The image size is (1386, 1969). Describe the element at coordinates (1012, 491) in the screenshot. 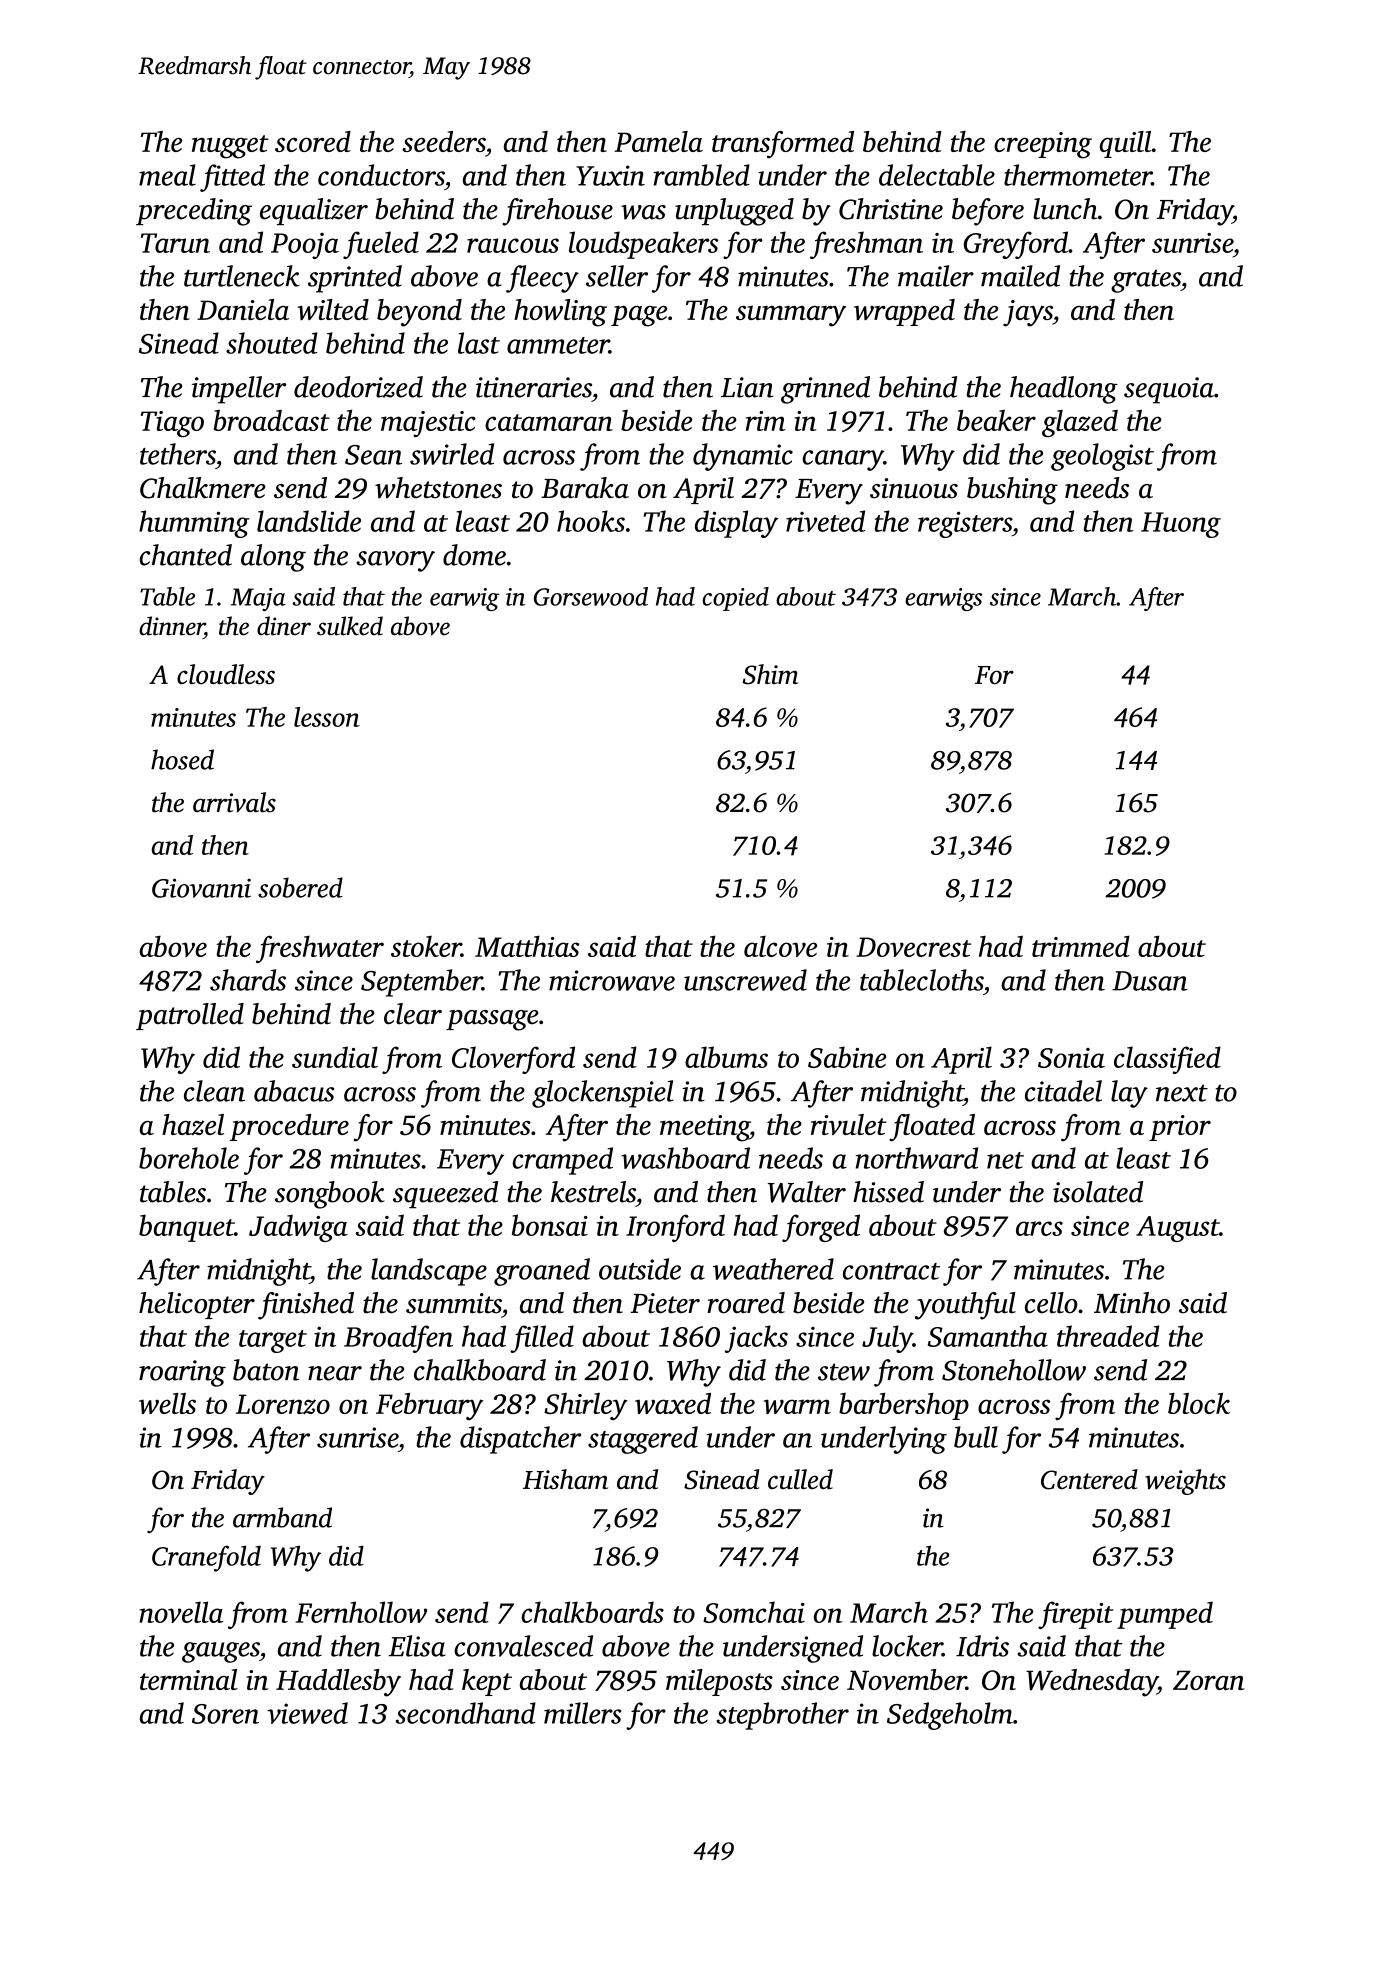

I see `bushing` at that location.
